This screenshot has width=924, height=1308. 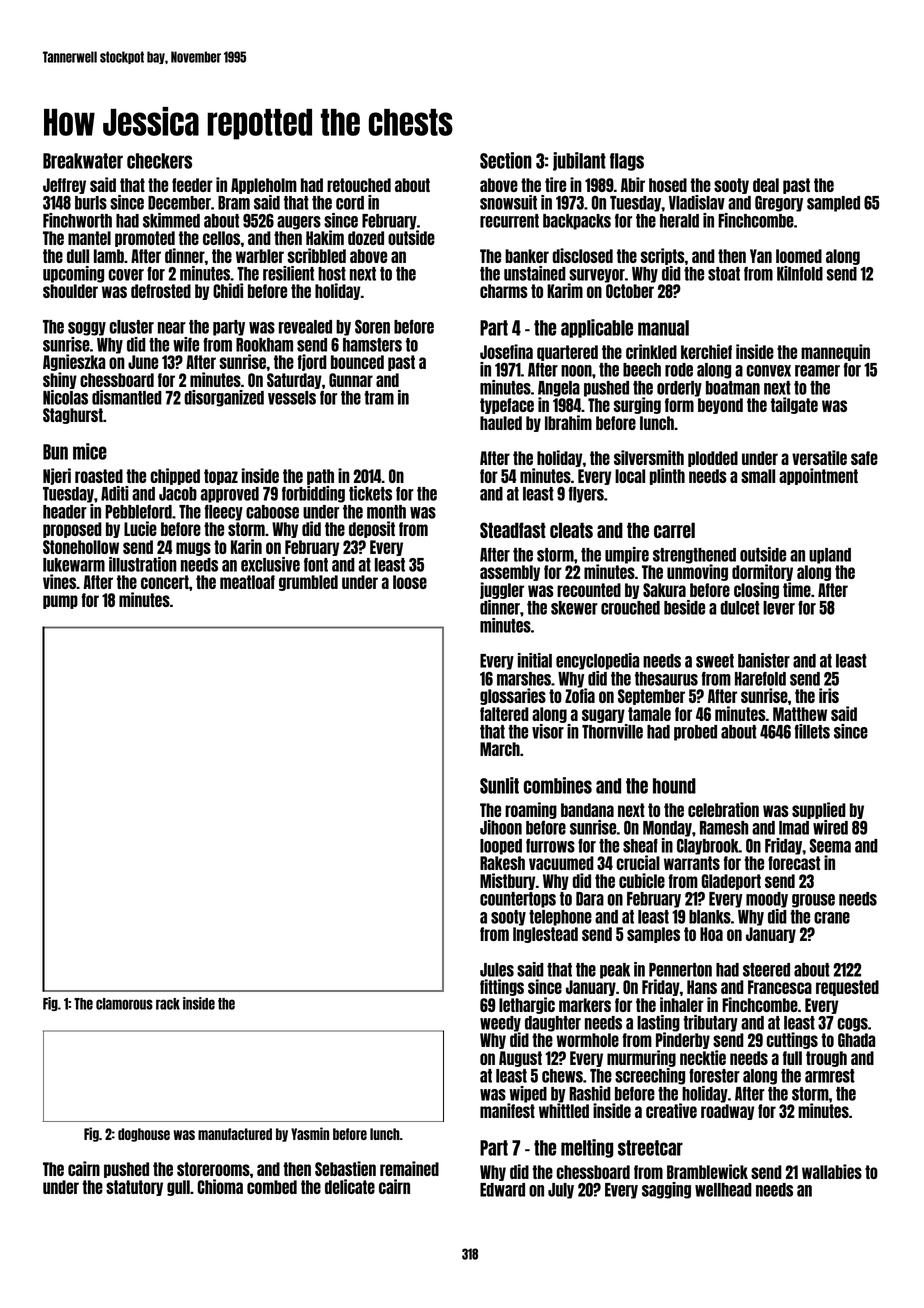 I want to click on wallabies, so click(x=832, y=1171).
